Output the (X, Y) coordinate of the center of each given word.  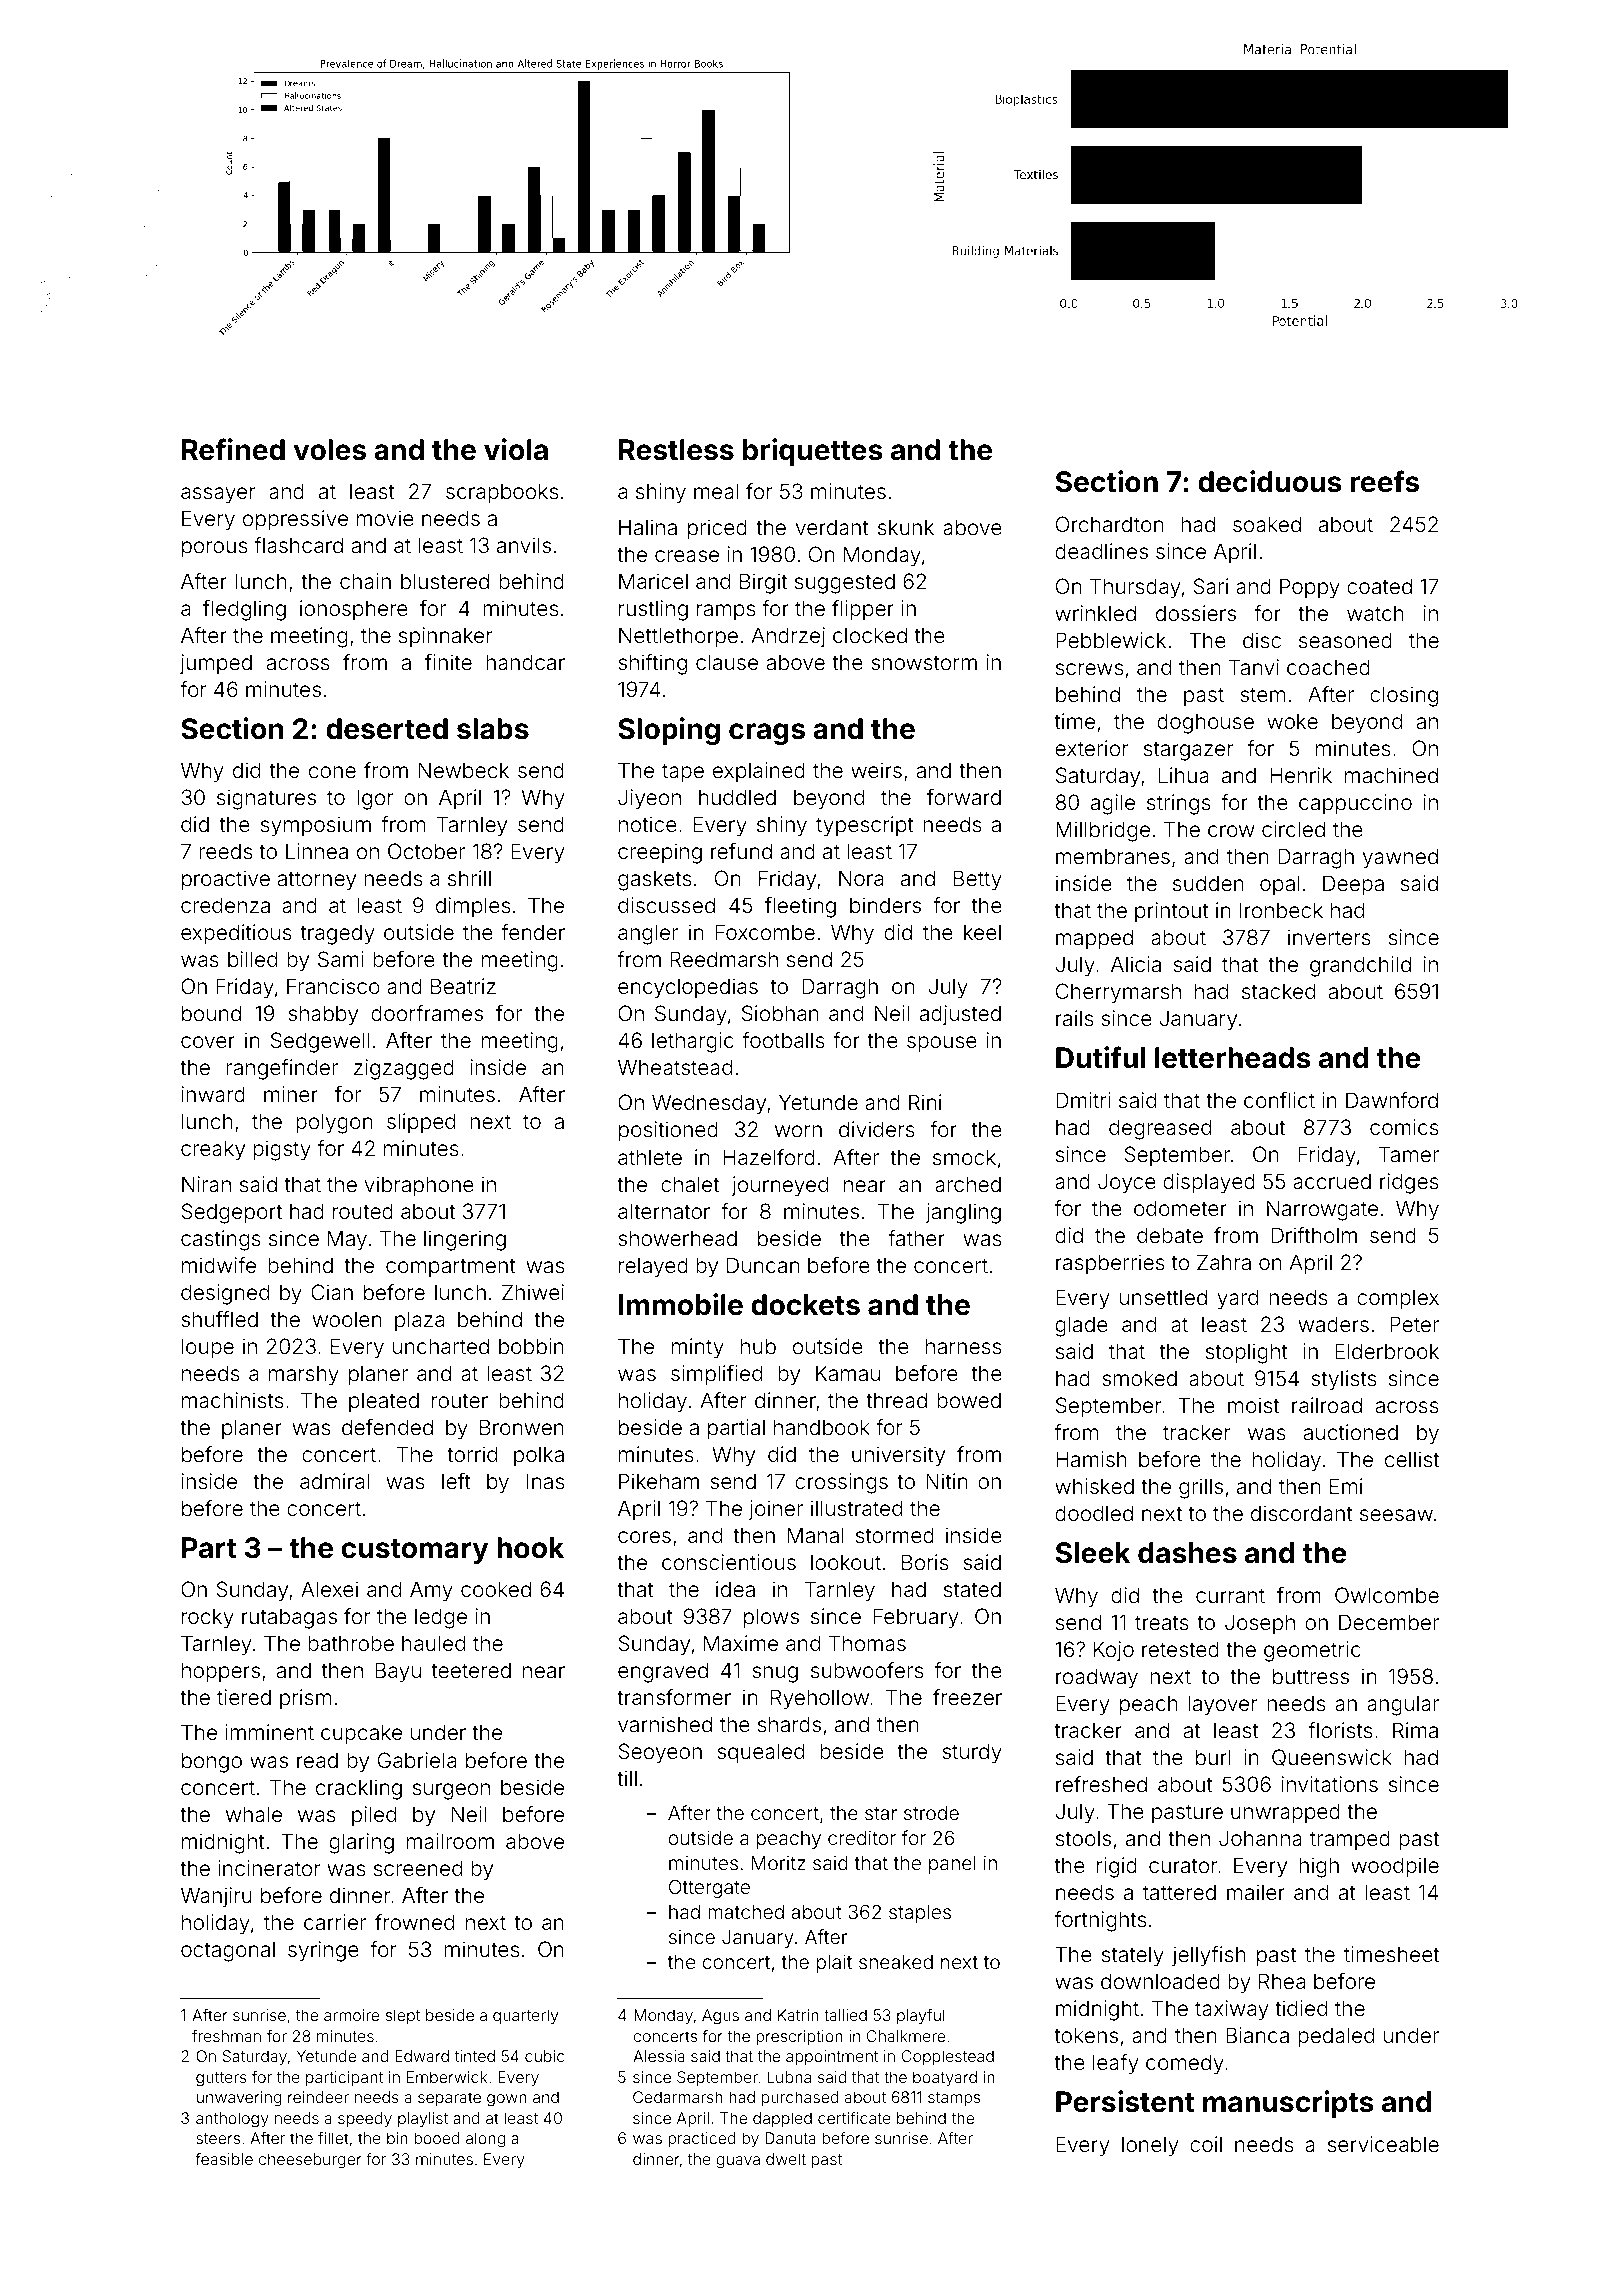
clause (727, 662)
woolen (347, 1319)
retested (1180, 1649)
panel (952, 1865)
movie (385, 518)
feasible (224, 2159)
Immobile (681, 1304)
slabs (493, 729)
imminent (269, 1732)
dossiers (1196, 613)
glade (1081, 1326)
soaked (1267, 524)
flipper (863, 610)
